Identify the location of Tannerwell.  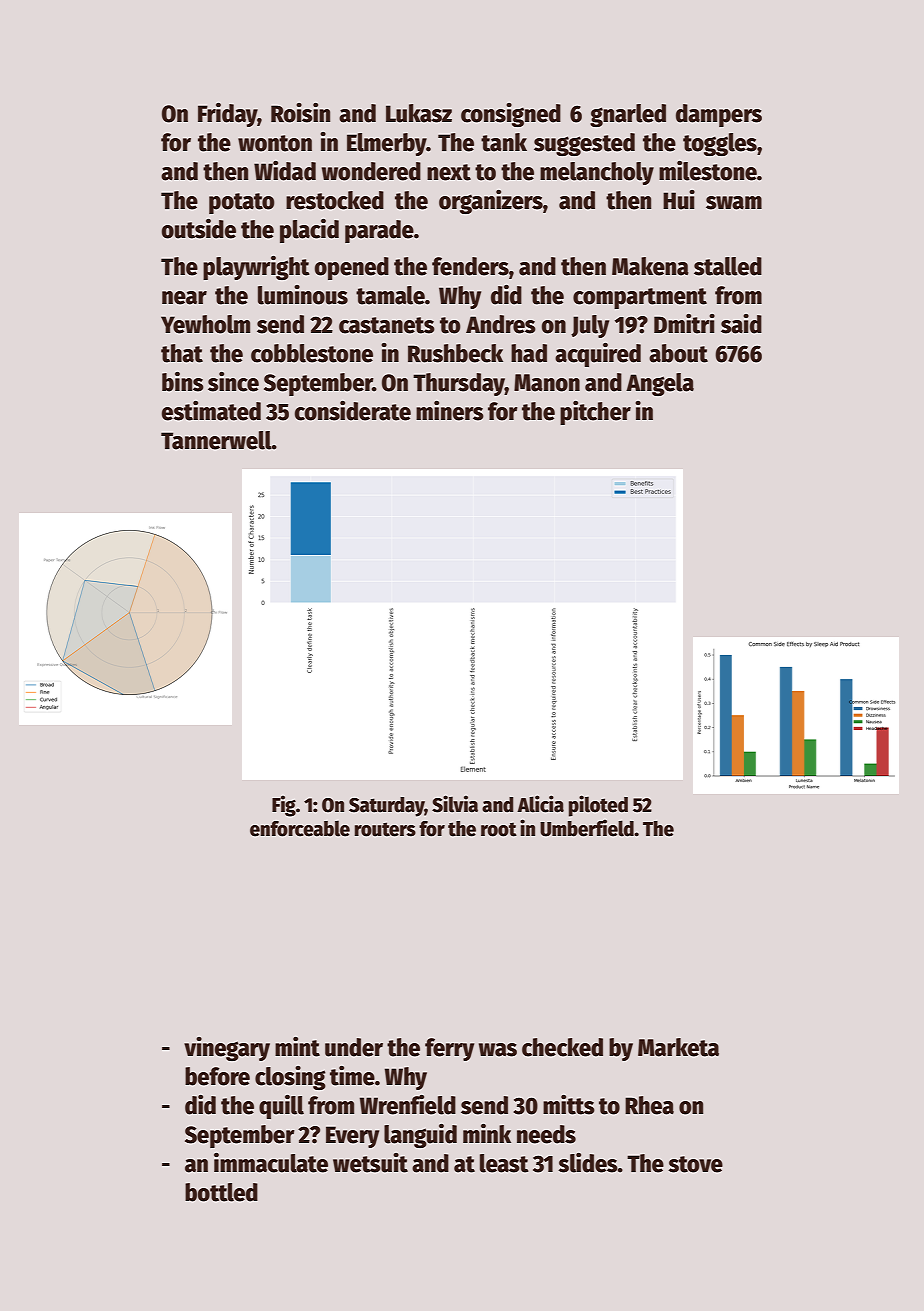
(216, 440).
